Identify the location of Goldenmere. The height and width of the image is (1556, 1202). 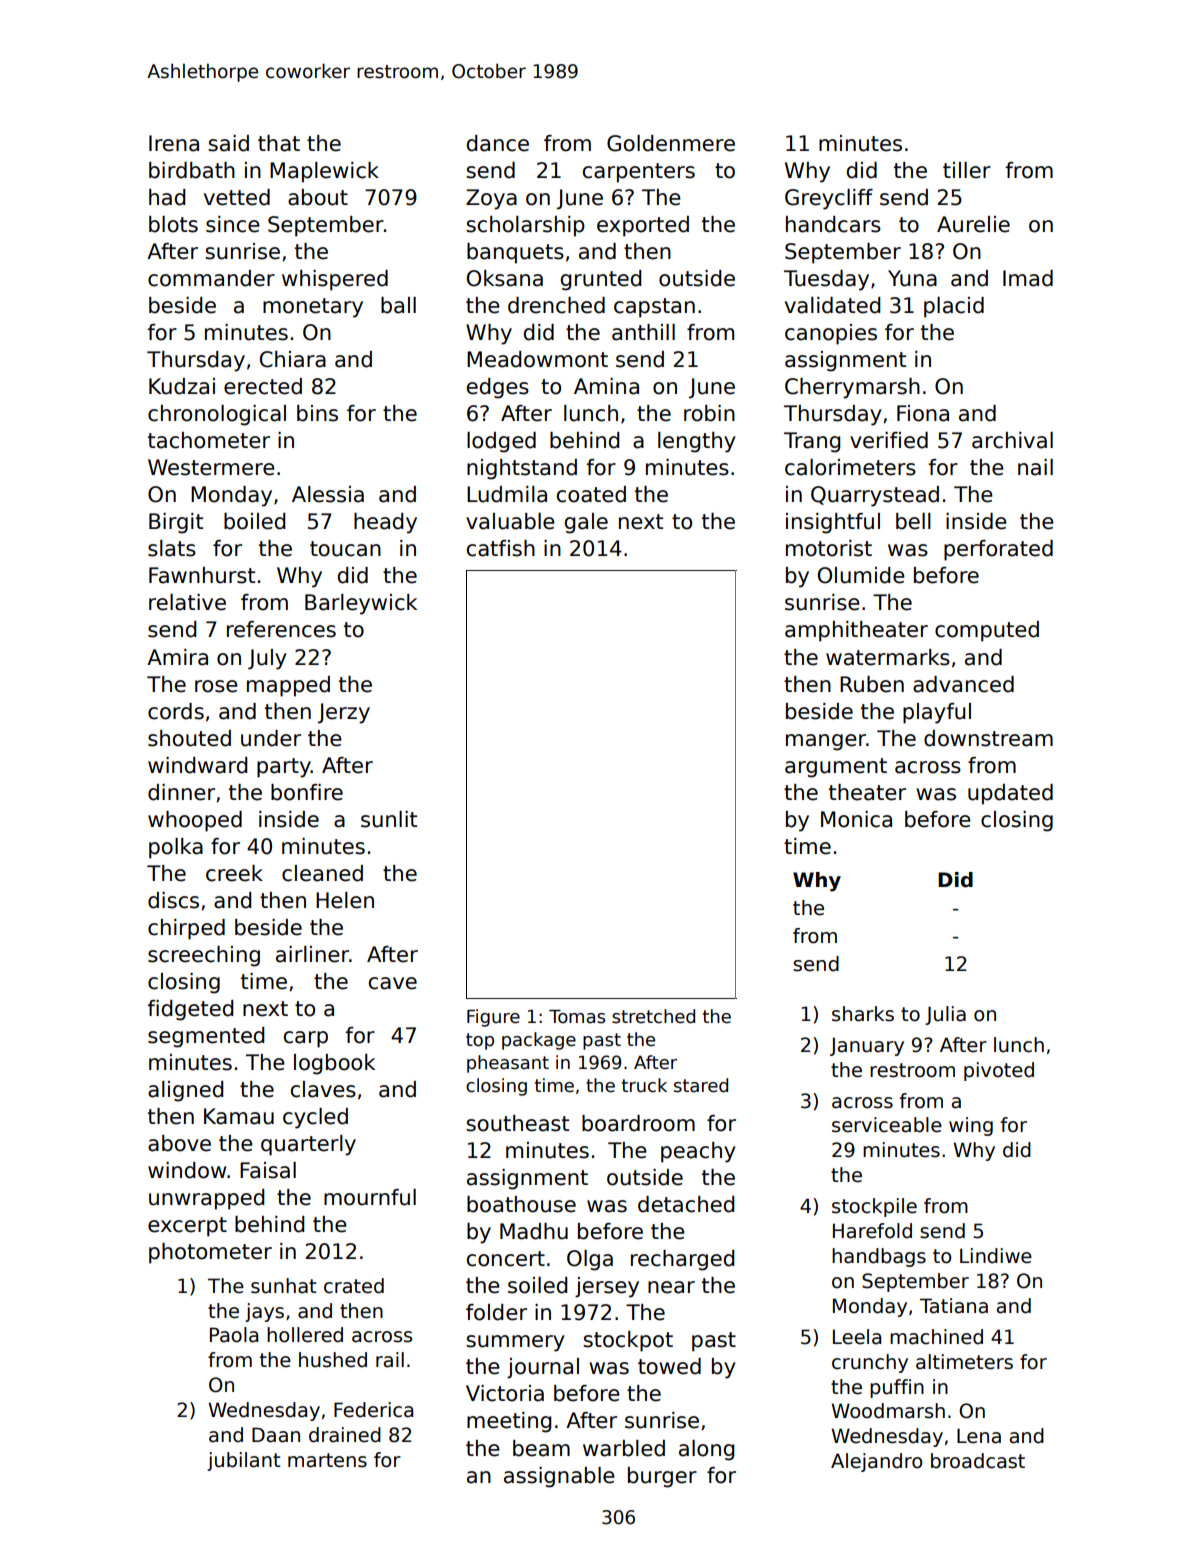
(671, 143).
